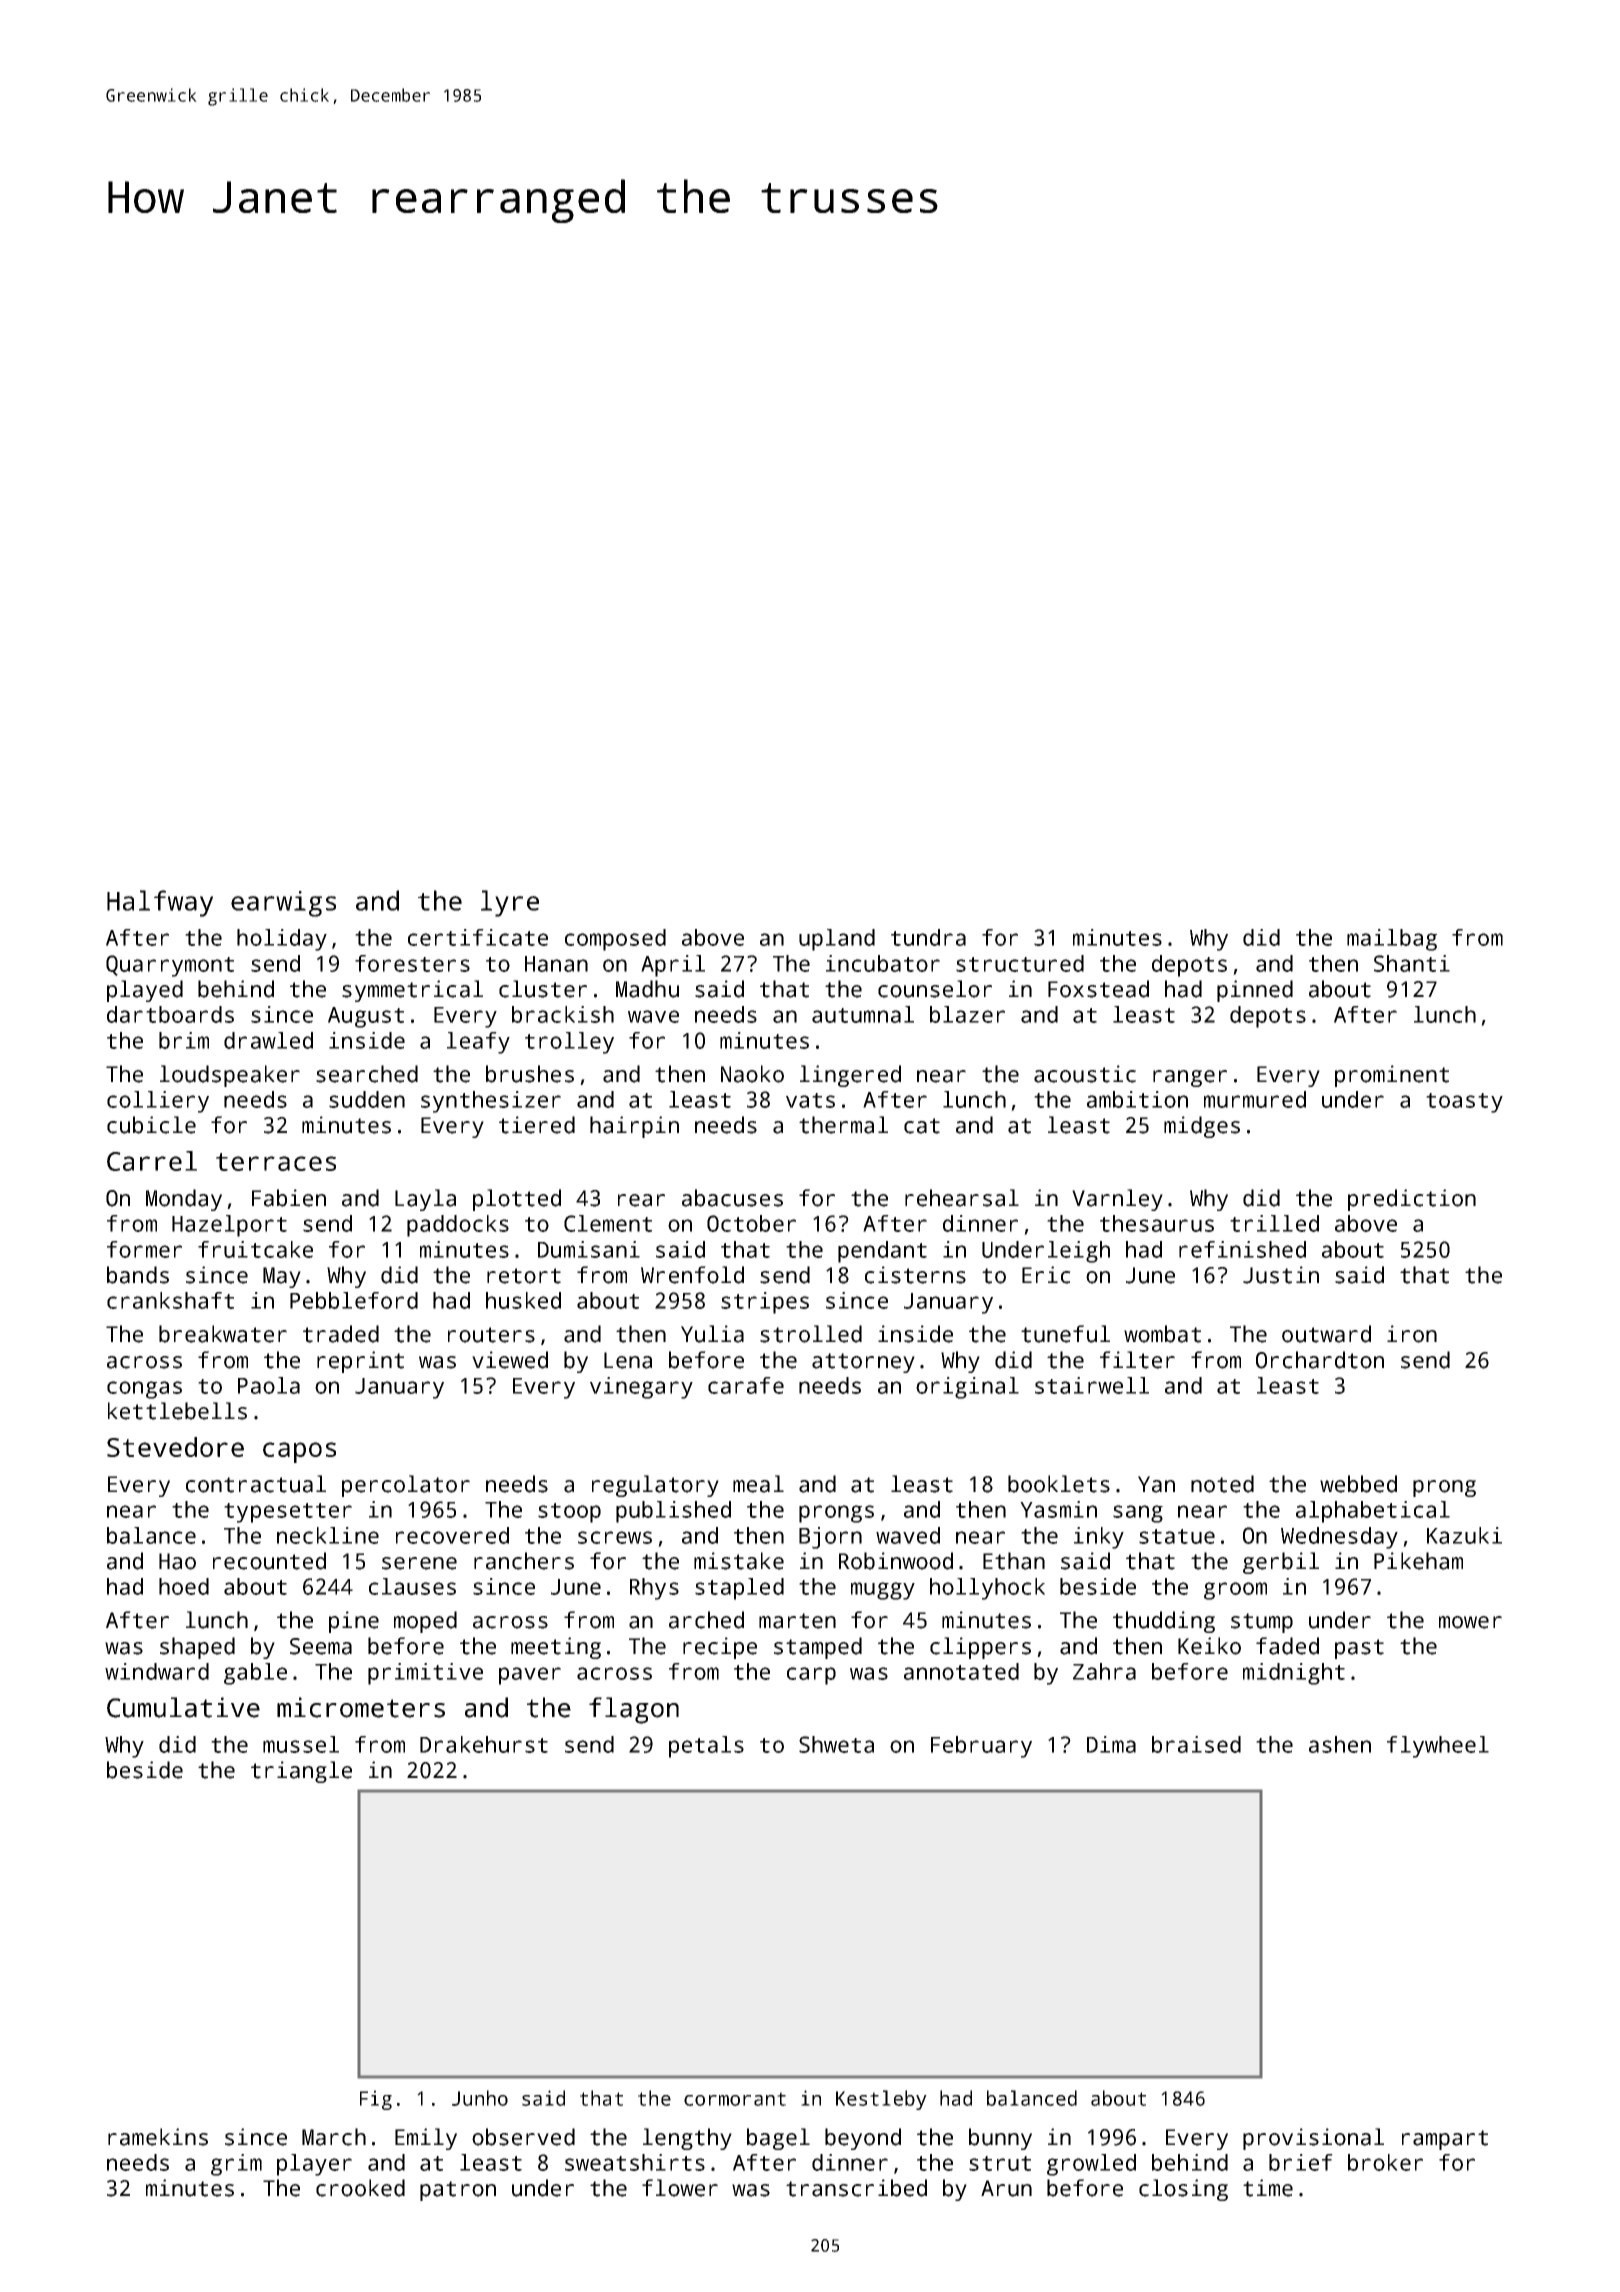  Describe the element at coordinates (406, 1486) in the screenshot. I see `percolator` at that location.
